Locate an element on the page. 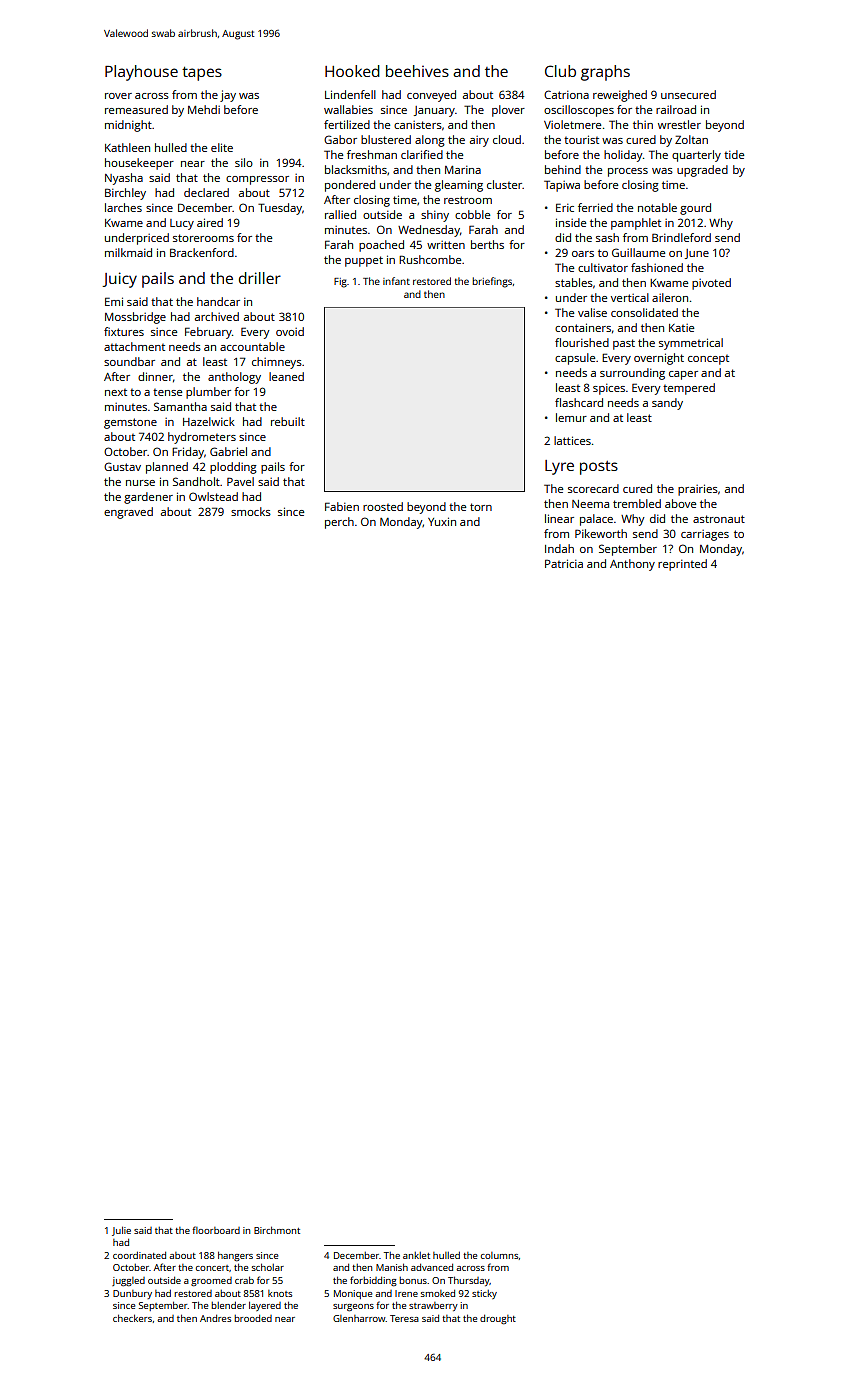 This page has width=849, height=1400. Julie is located at coordinates (121, 1231).
